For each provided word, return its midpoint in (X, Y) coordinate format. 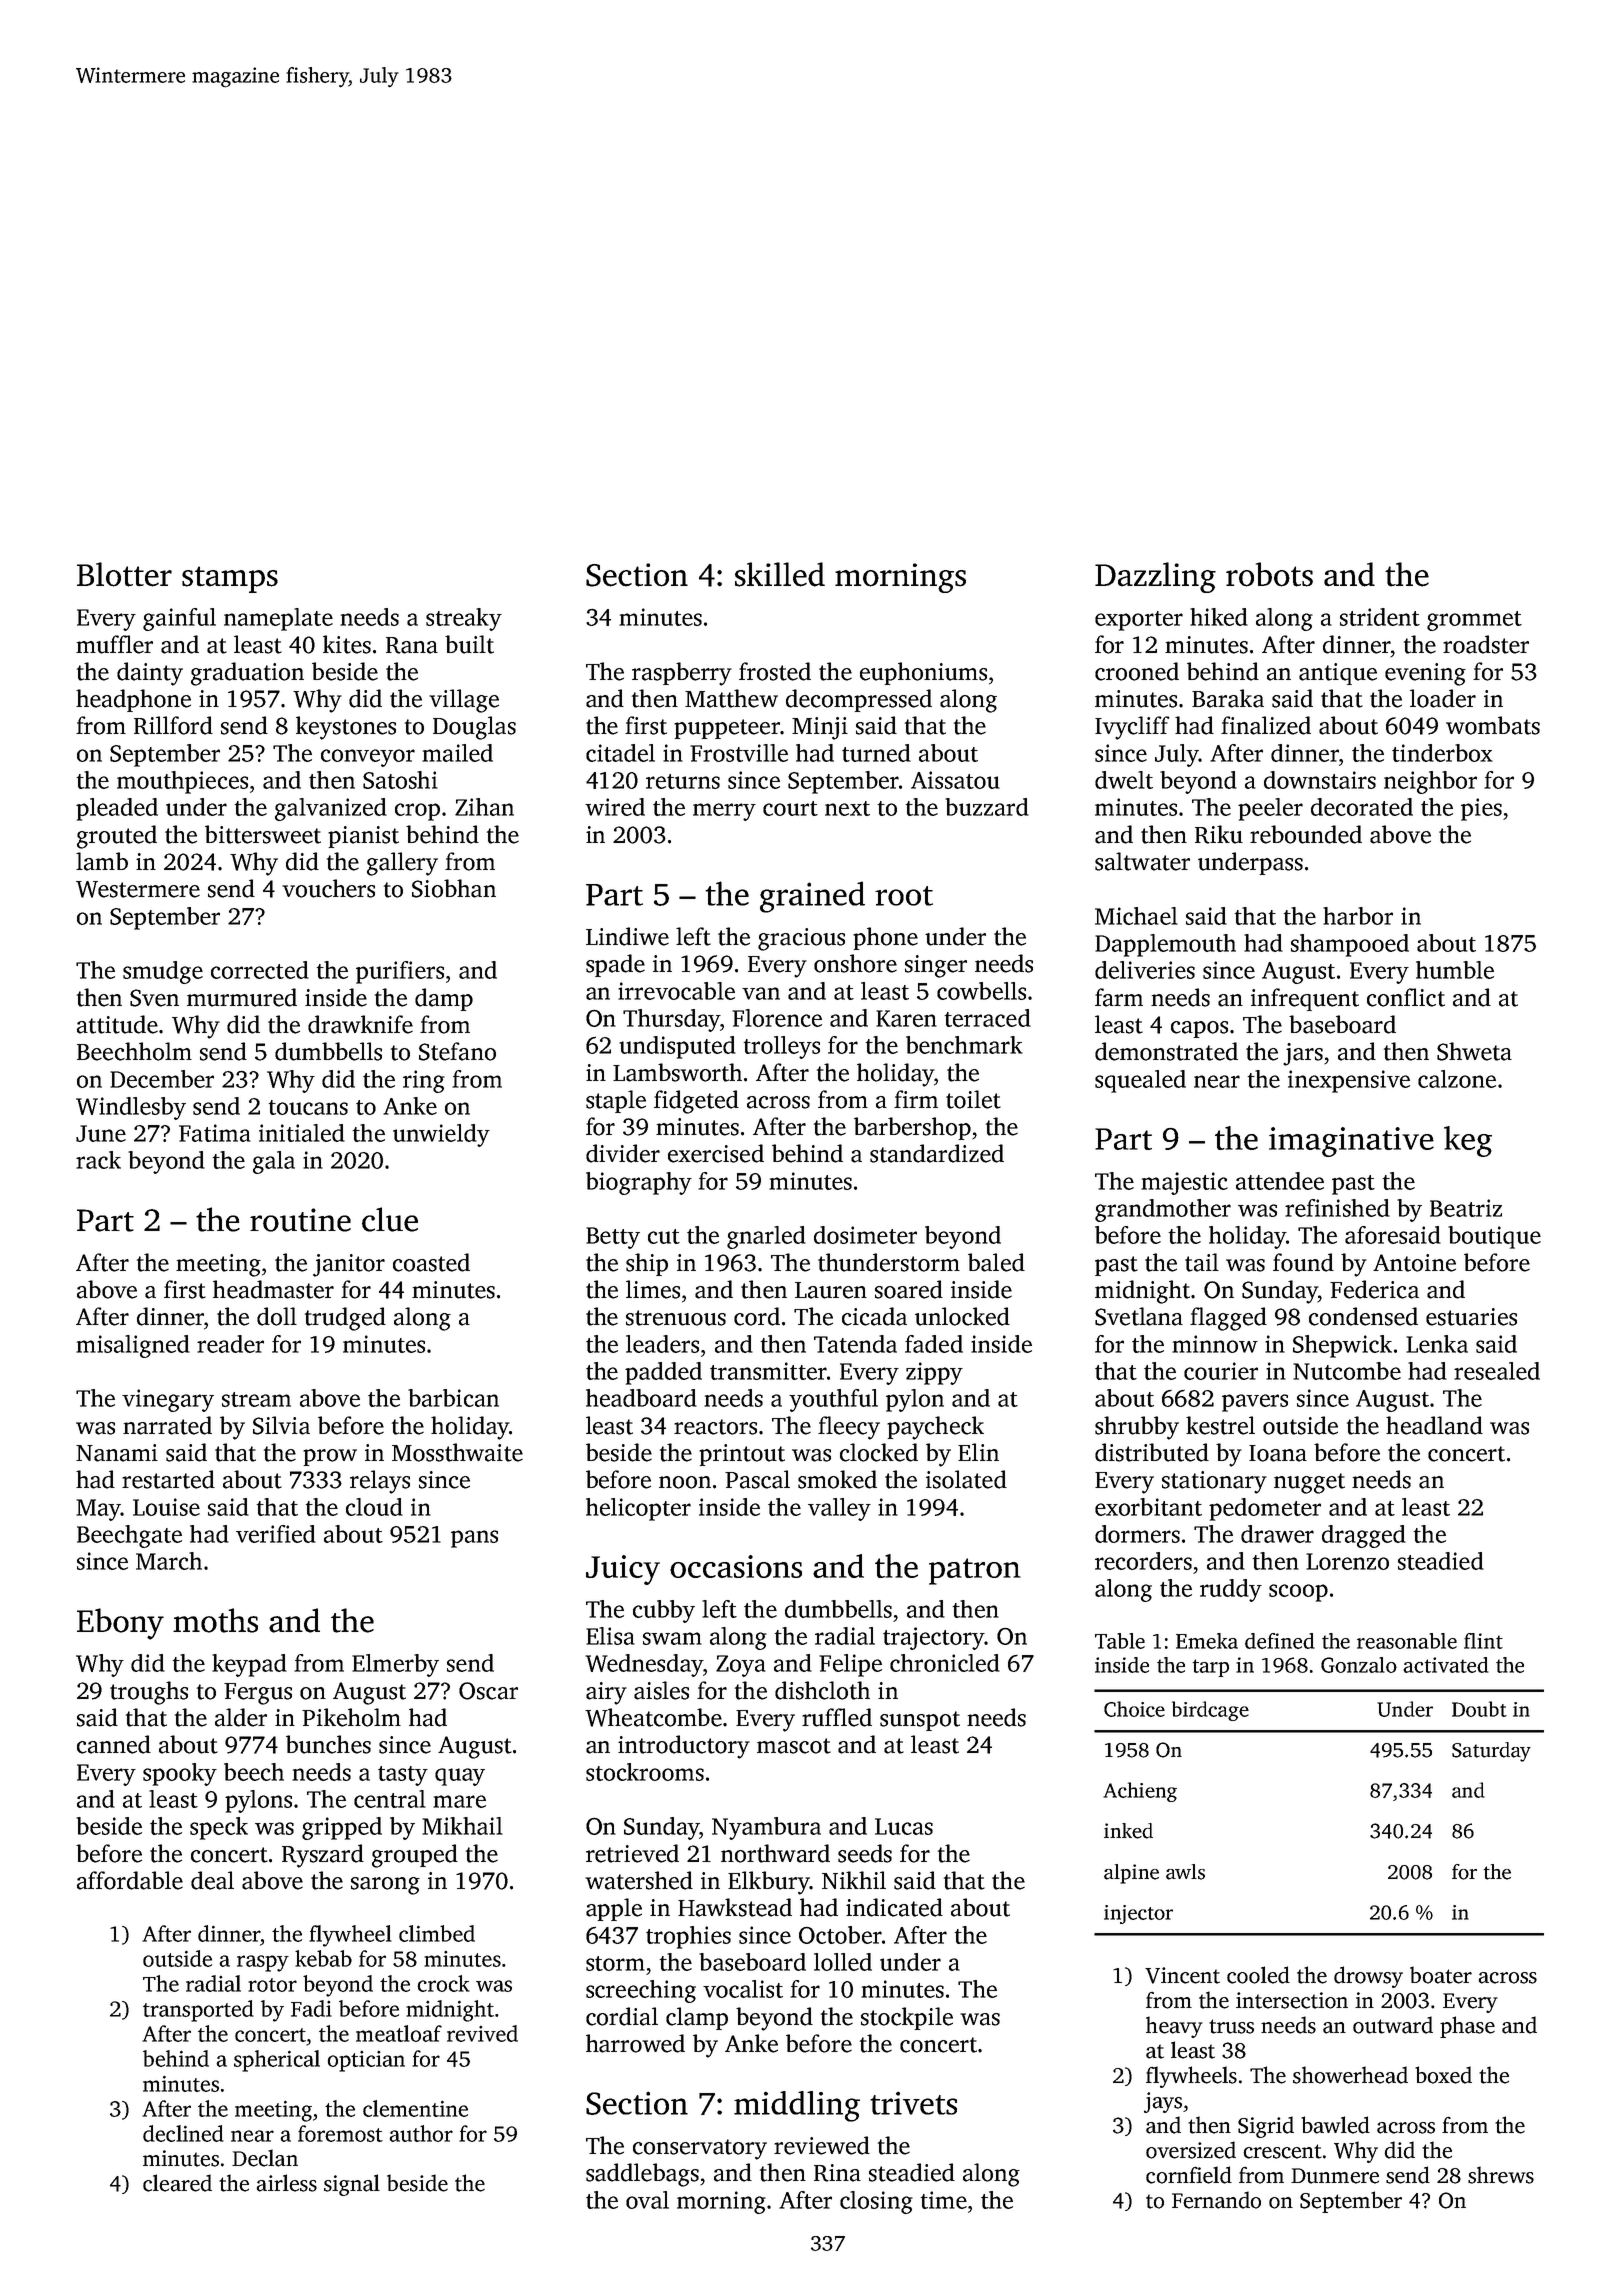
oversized (1191, 2150)
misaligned (133, 1346)
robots (1269, 574)
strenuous (676, 1318)
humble (1455, 970)
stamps (230, 579)
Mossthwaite (457, 1452)
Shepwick (1342, 1346)
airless (286, 2183)
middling (797, 2106)
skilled (780, 574)
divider (623, 1153)
